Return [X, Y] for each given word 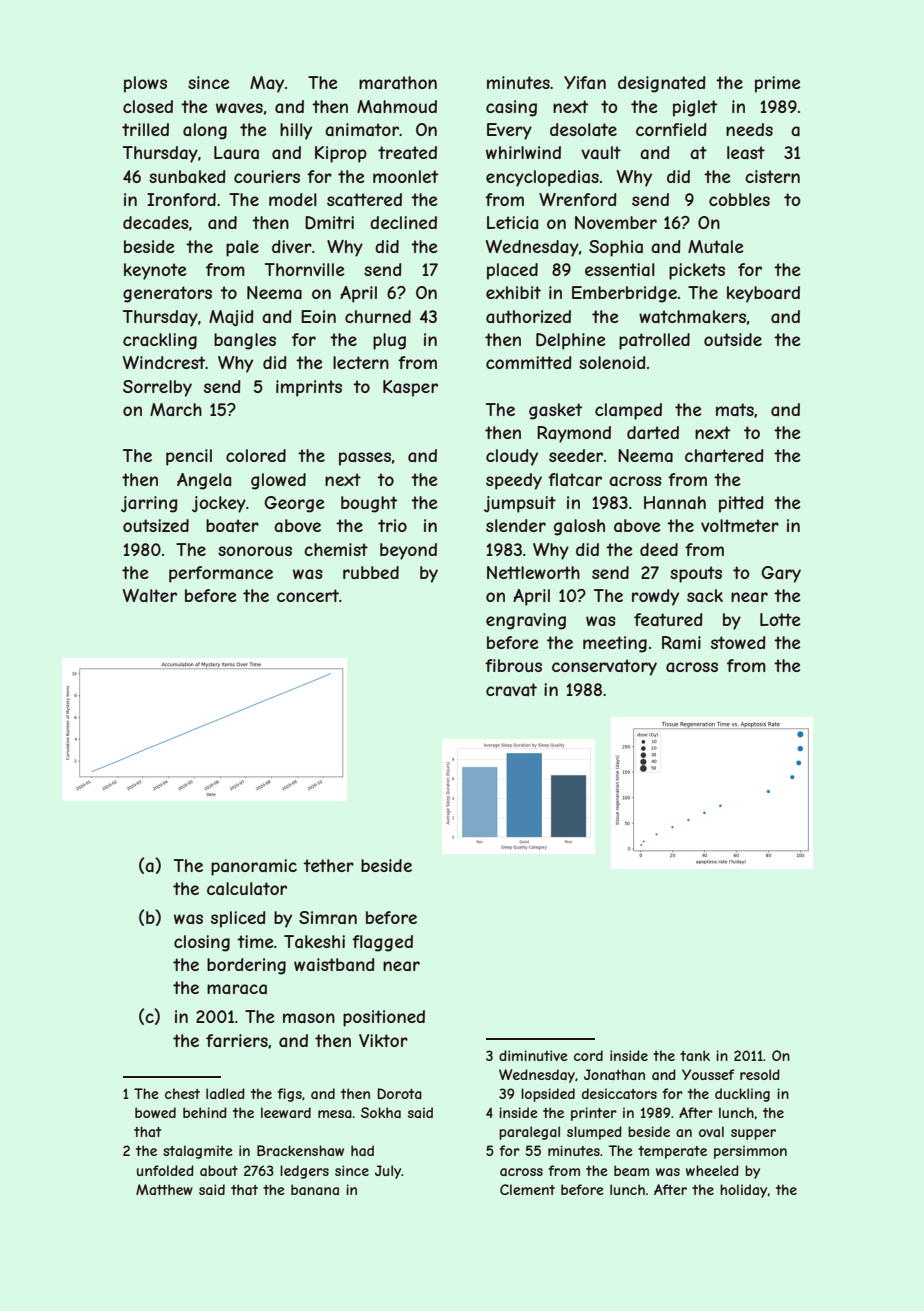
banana [315, 1189]
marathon [398, 82]
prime [777, 84]
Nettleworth [533, 572]
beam [631, 1170]
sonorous [255, 551]
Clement [527, 1189]
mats [735, 409]
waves [239, 108]
